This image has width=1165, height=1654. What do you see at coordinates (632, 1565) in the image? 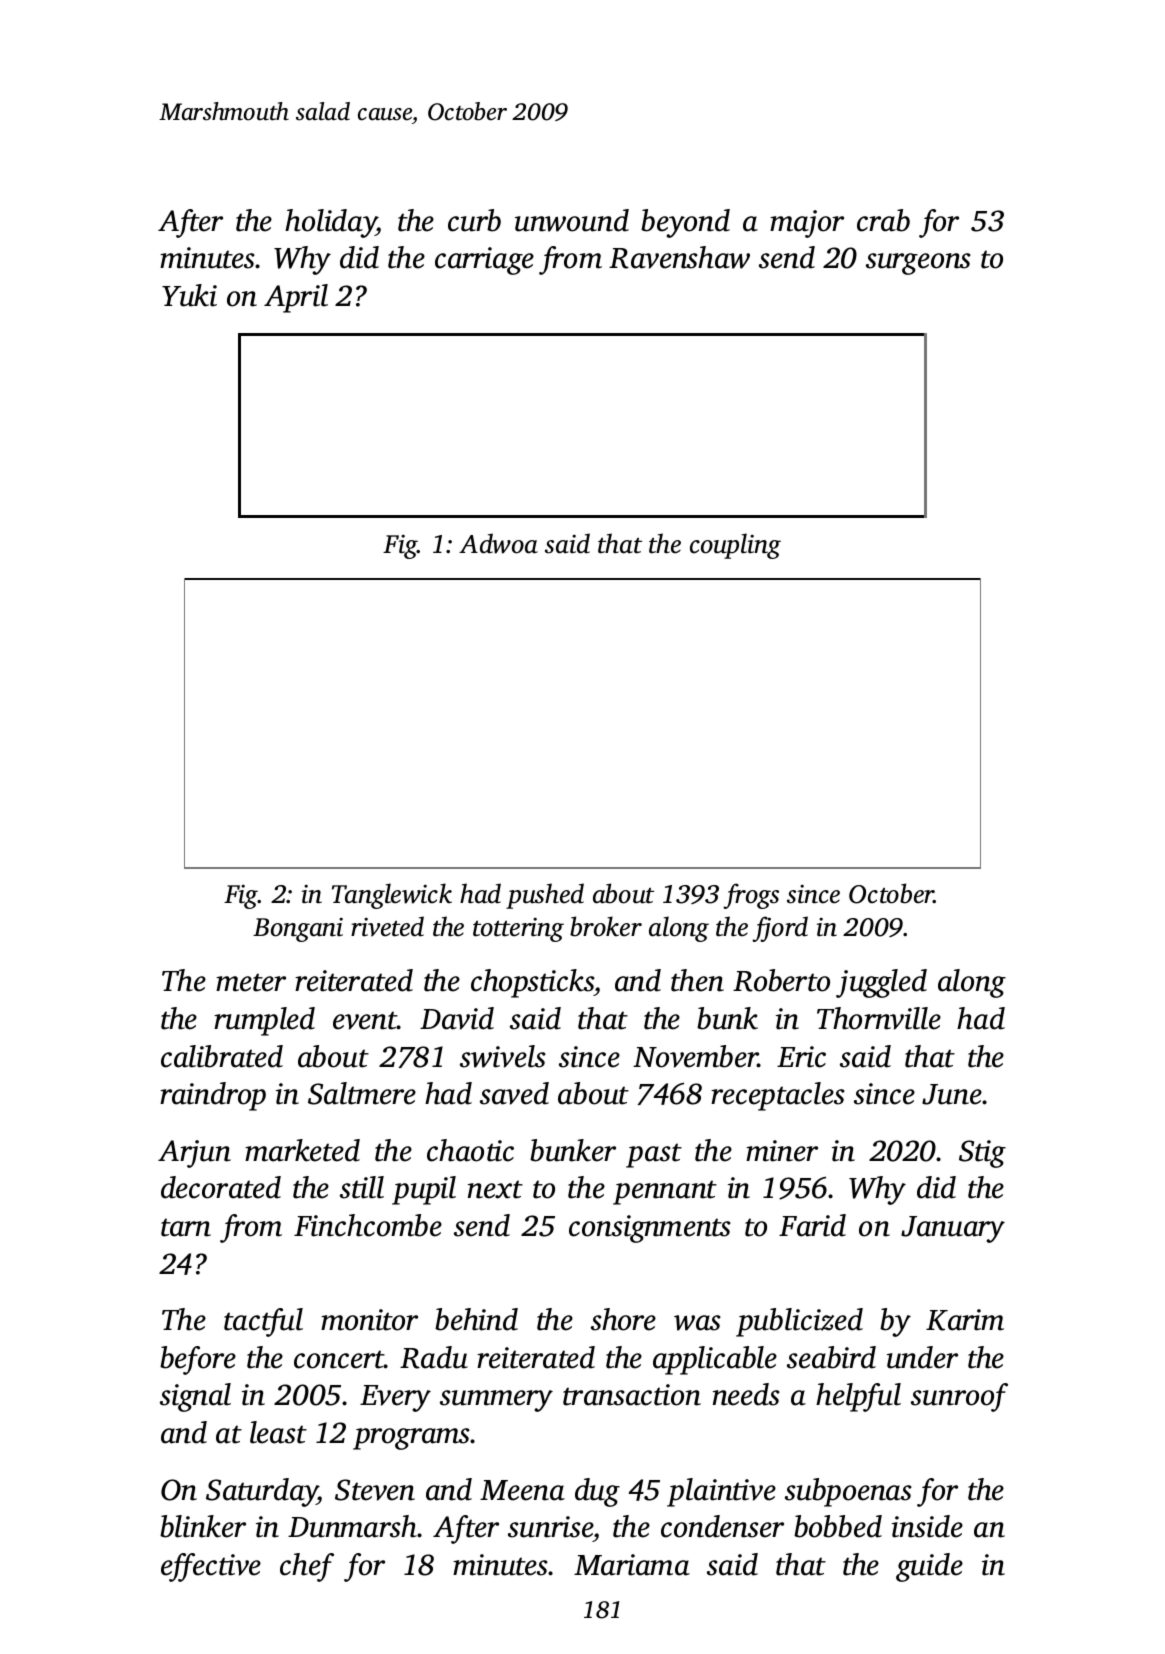
I see `Mariama` at bounding box center [632, 1565].
